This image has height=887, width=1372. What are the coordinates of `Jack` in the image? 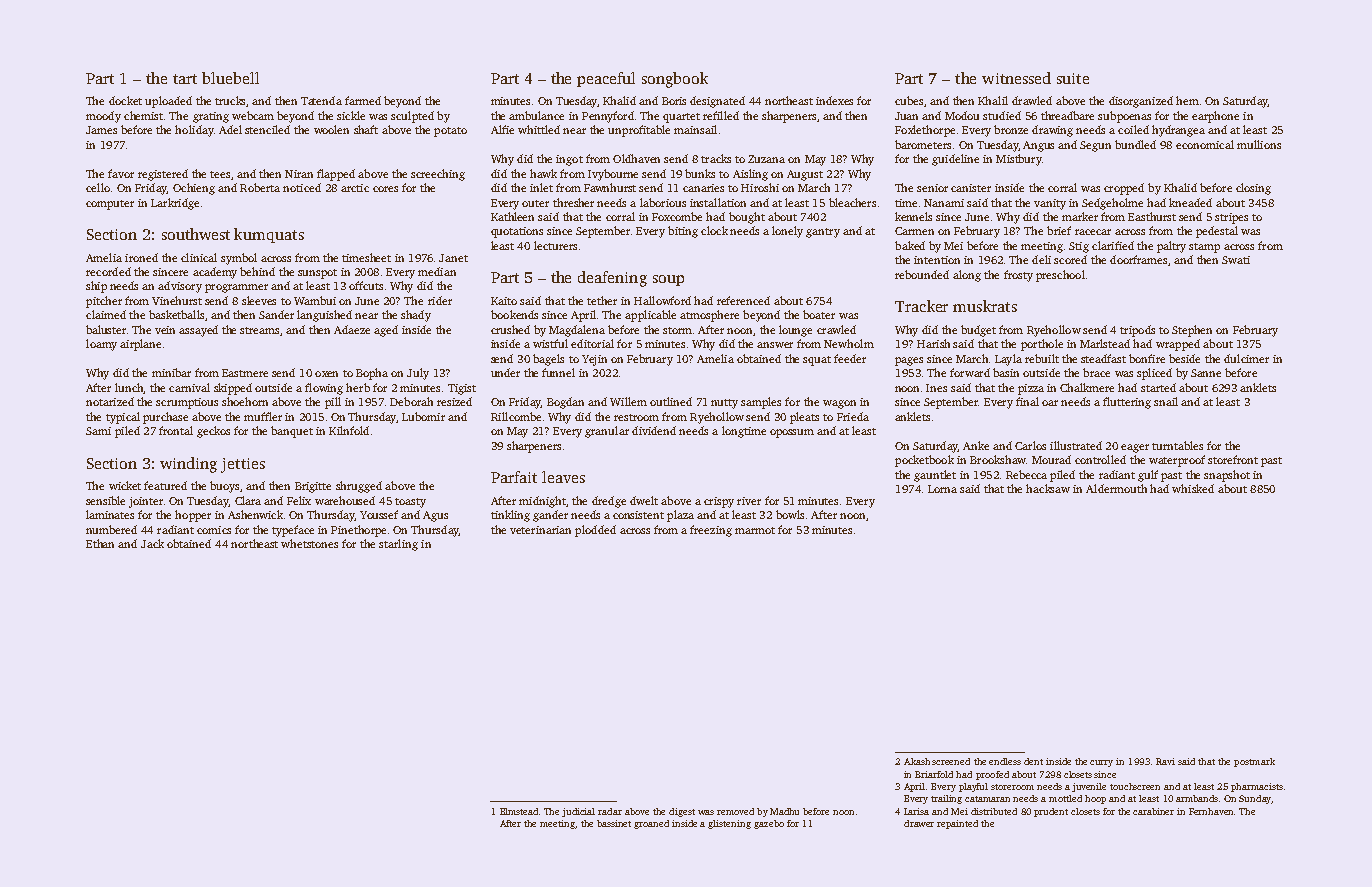 It's located at (152, 543).
